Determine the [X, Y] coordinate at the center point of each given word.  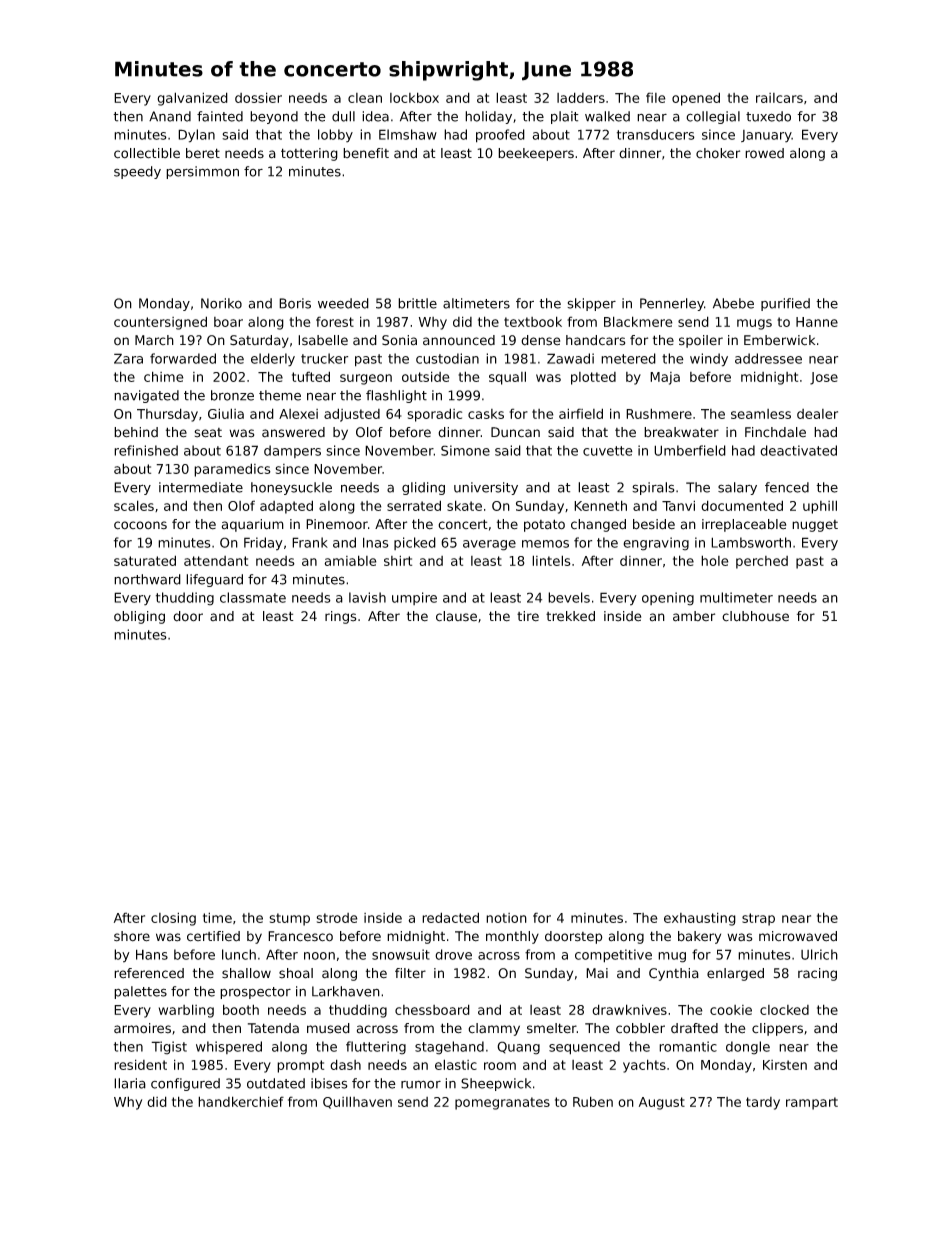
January [766, 136]
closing [173, 919]
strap [758, 919]
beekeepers [536, 154]
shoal [296, 973]
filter [410, 973]
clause [456, 616]
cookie [731, 1010]
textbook [533, 321]
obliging [139, 617]
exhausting [700, 919]
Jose [824, 378]
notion [506, 918]
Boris [295, 303]
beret [203, 153]
